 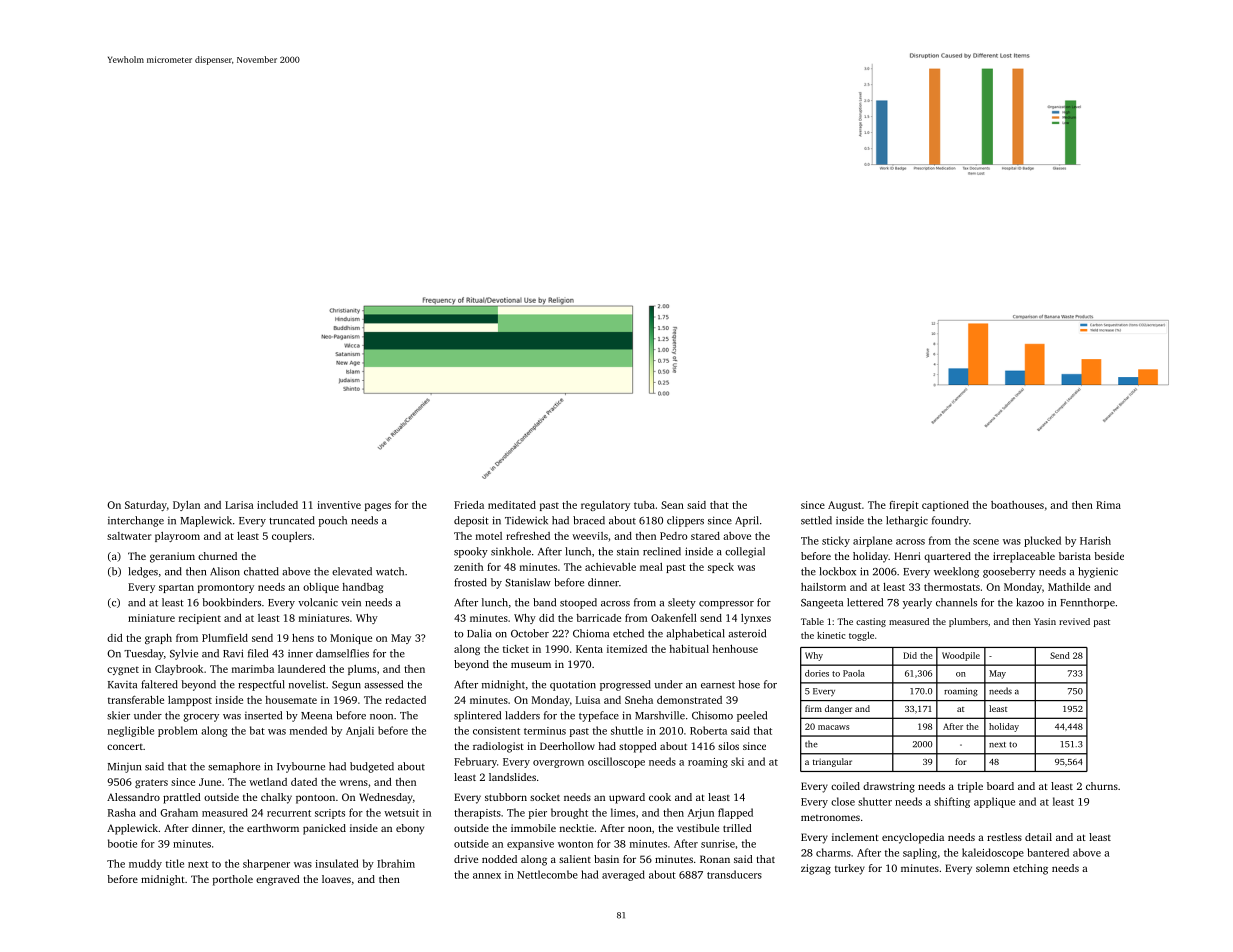 What do you see at coordinates (172, 557) in the screenshot?
I see `geranium` at bounding box center [172, 557].
